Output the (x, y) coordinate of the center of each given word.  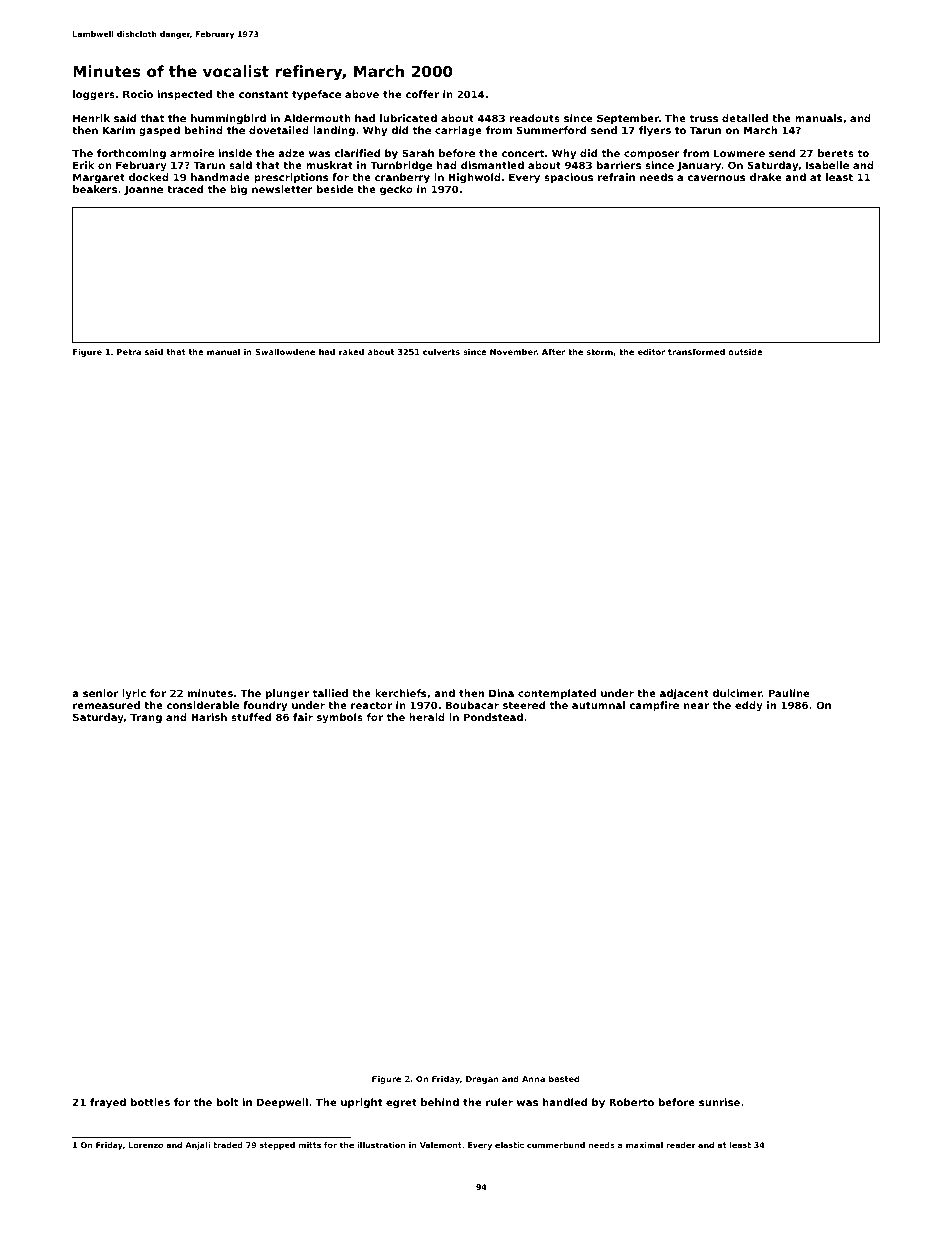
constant (263, 94)
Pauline (789, 693)
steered (524, 705)
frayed (108, 1103)
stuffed (251, 717)
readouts (535, 118)
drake (766, 177)
